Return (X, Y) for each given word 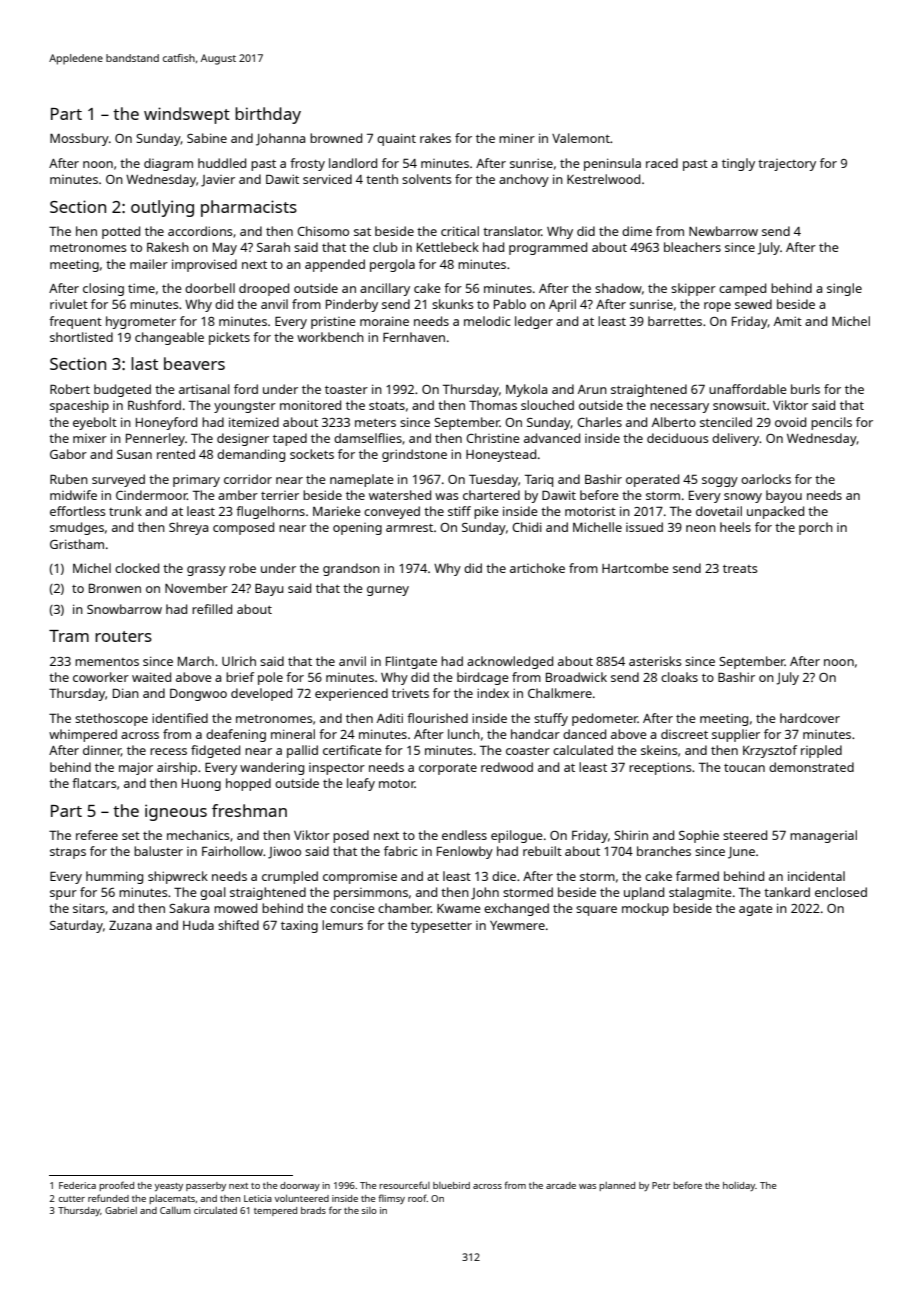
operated (652, 480)
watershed (400, 495)
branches (664, 851)
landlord (353, 163)
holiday (739, 1186)
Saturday (76, 926)
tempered (275, 1211)
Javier (218, 181)
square (596, 911)
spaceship (79, 406)
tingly (738, 164)
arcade (561, 1185)
